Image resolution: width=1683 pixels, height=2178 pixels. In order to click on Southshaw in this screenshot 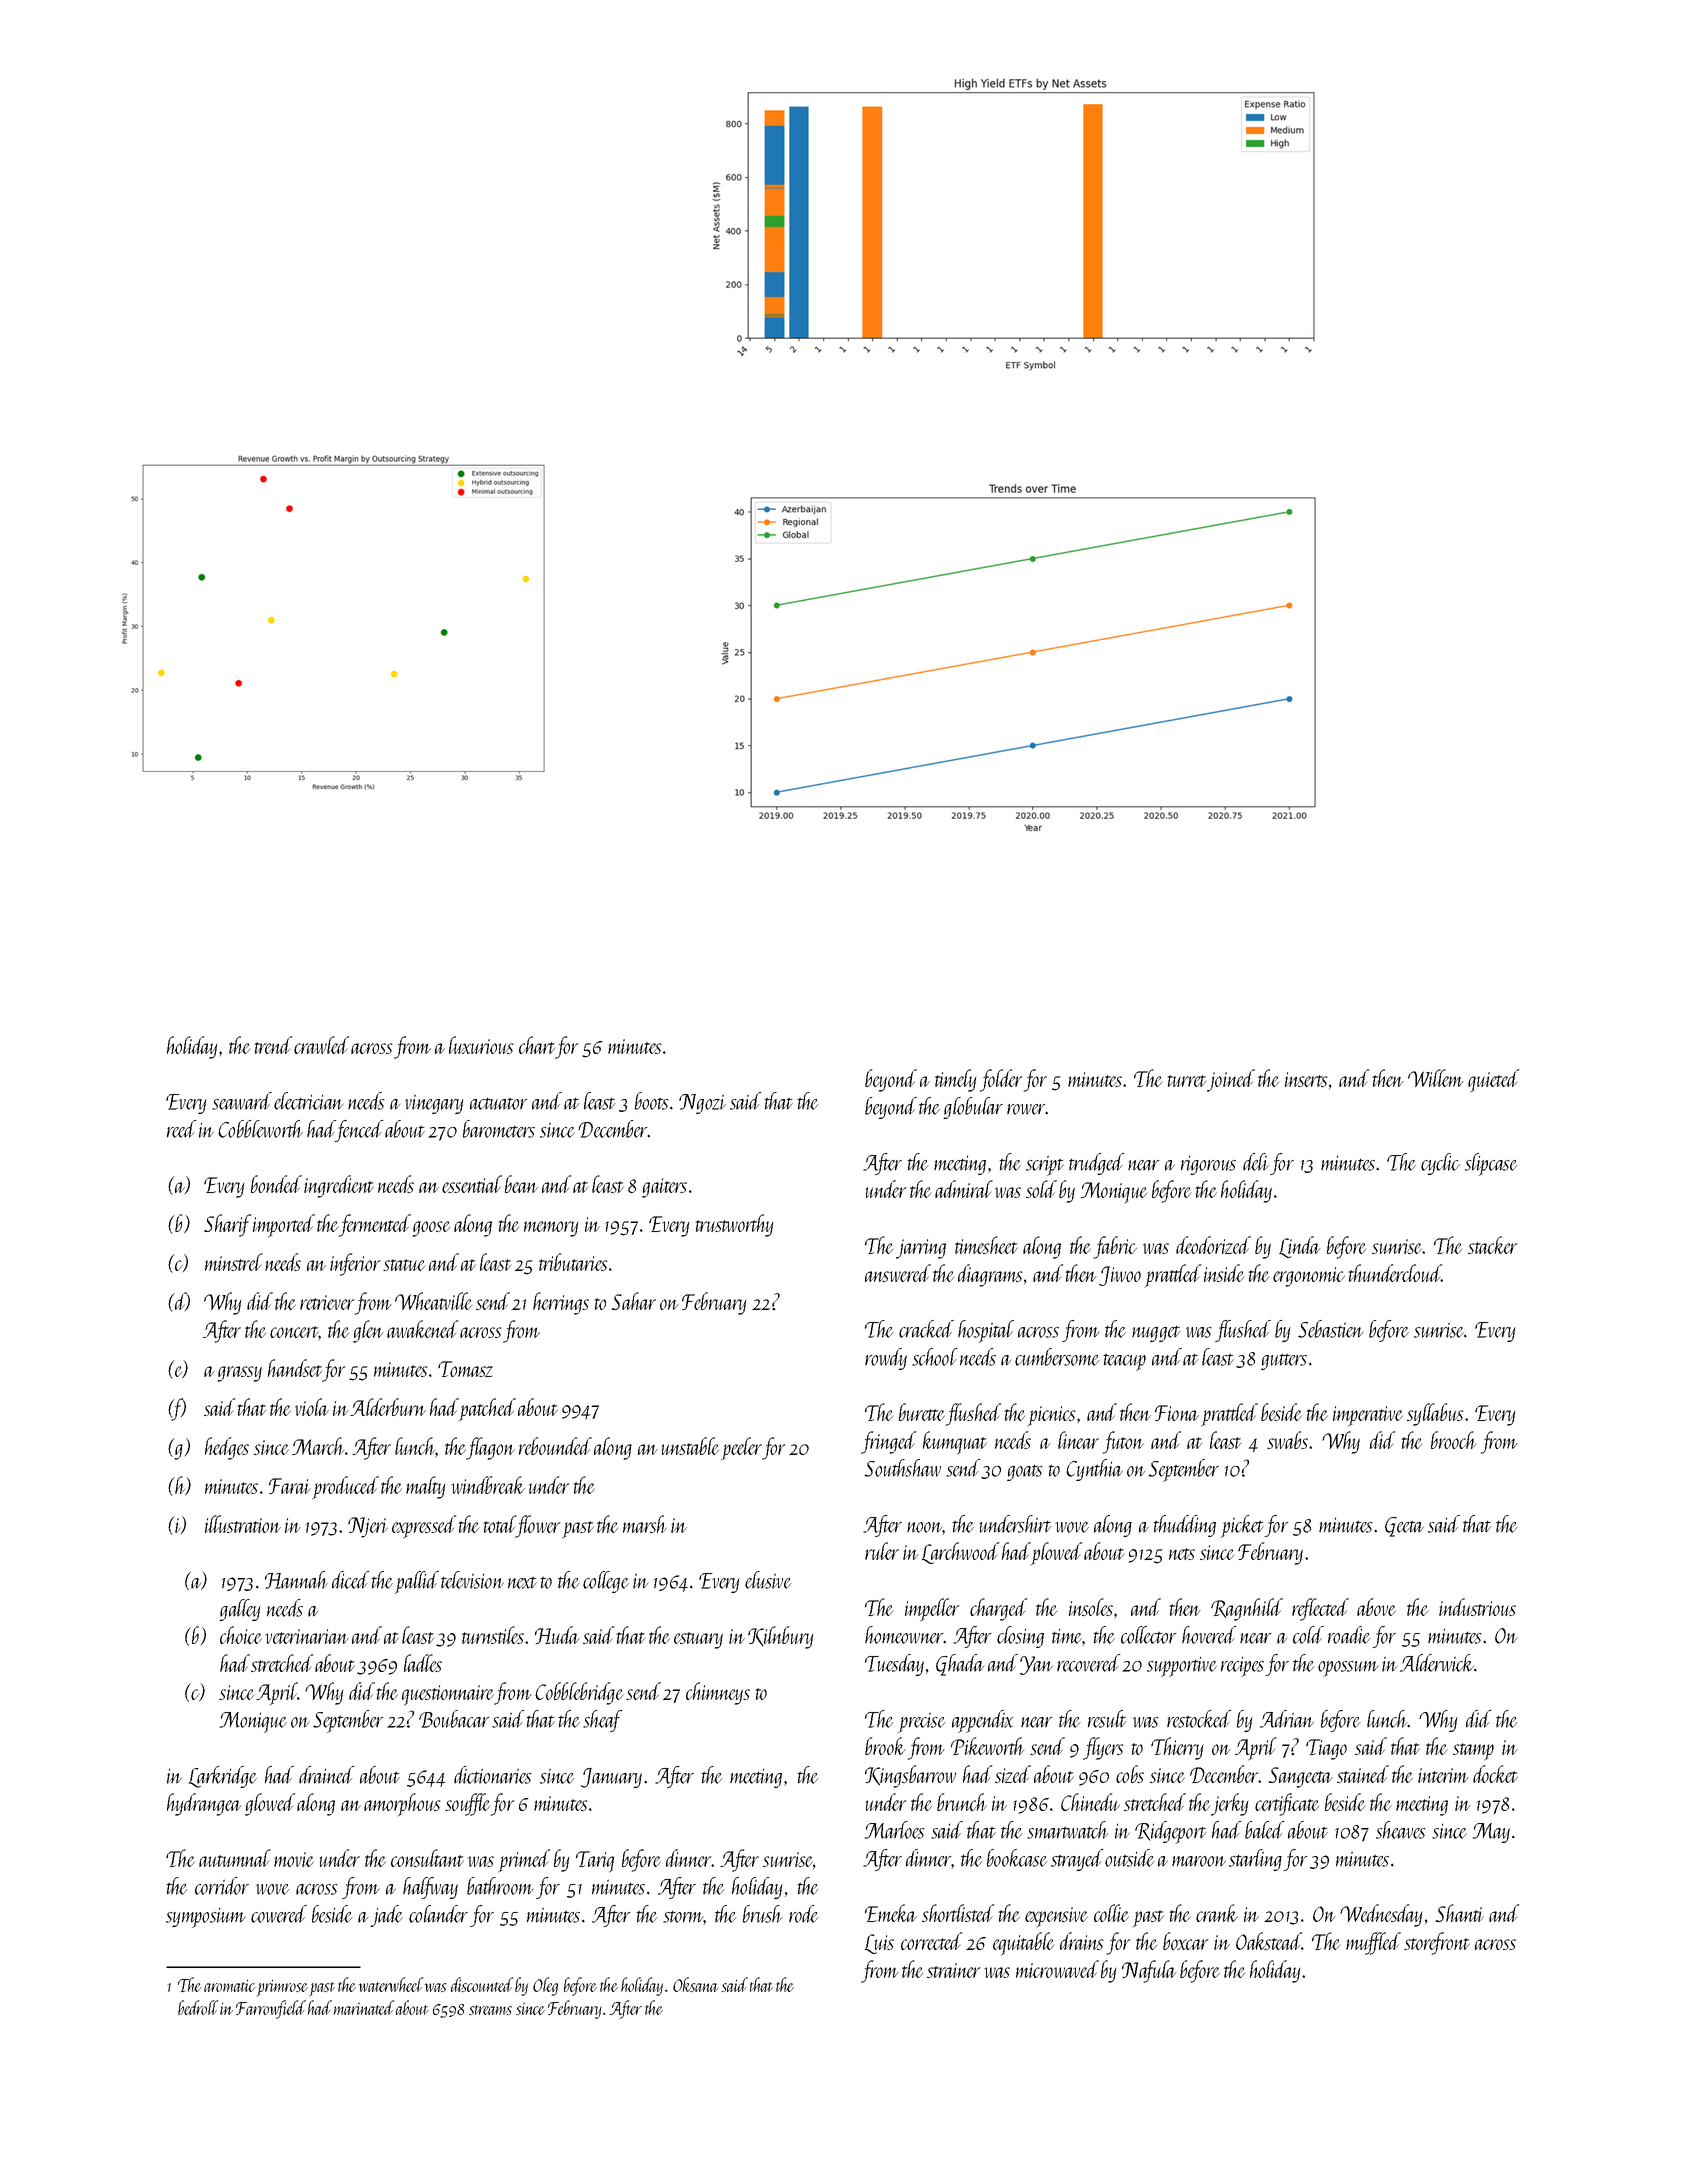, I will do `click(903, 1468)`.
